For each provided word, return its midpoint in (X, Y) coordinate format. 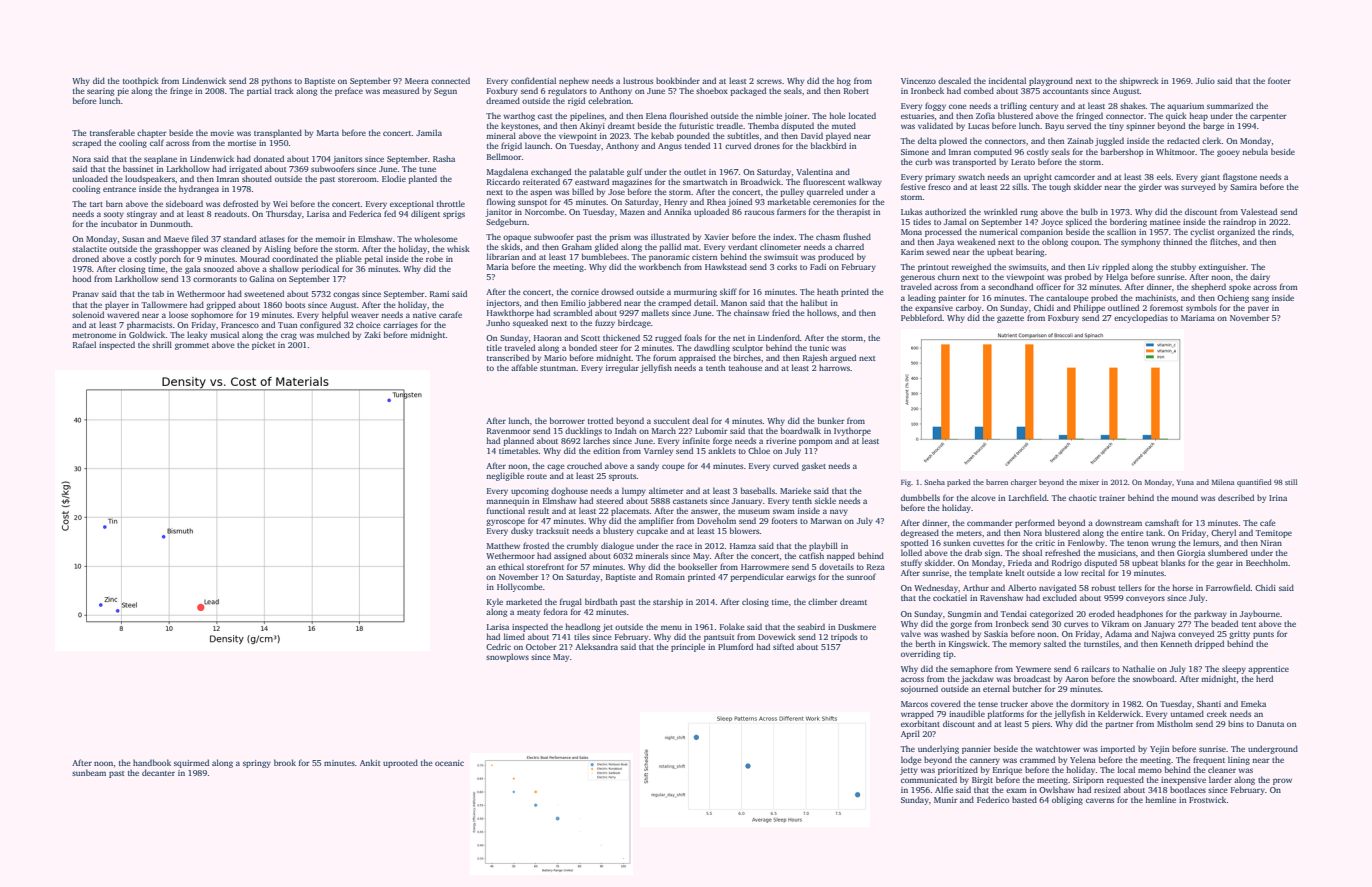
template (985, 573)
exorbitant (920, 723)
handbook (152, 762)
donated (269, 158)
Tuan (287, 325)
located (862, 115)
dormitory (1090, 704)
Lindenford (779, 337)
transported (974, 162)
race (684, 546)
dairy (1260, 277)
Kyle (495, 602)
